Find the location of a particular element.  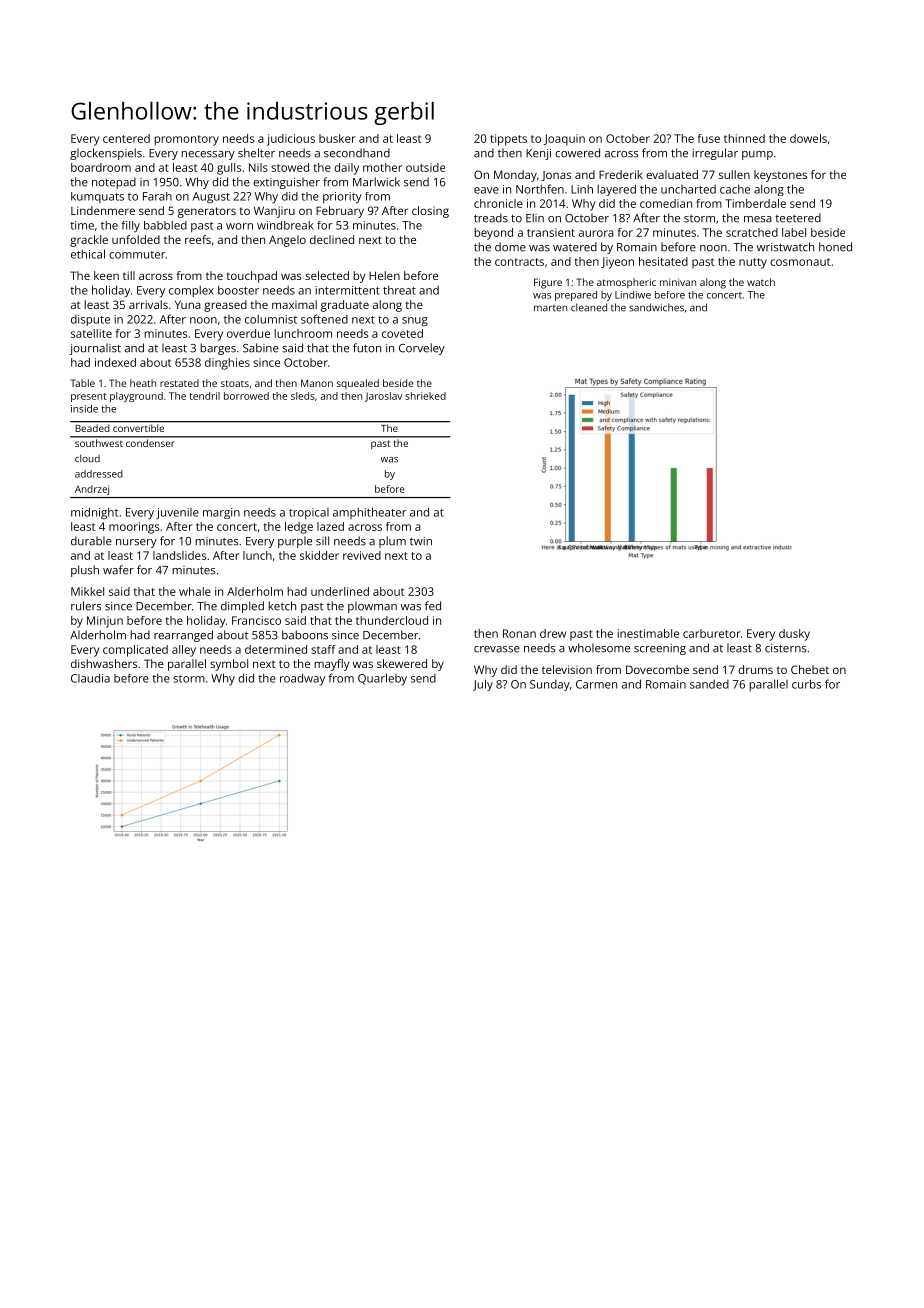

necessary is located at coordinates (208, 155).
